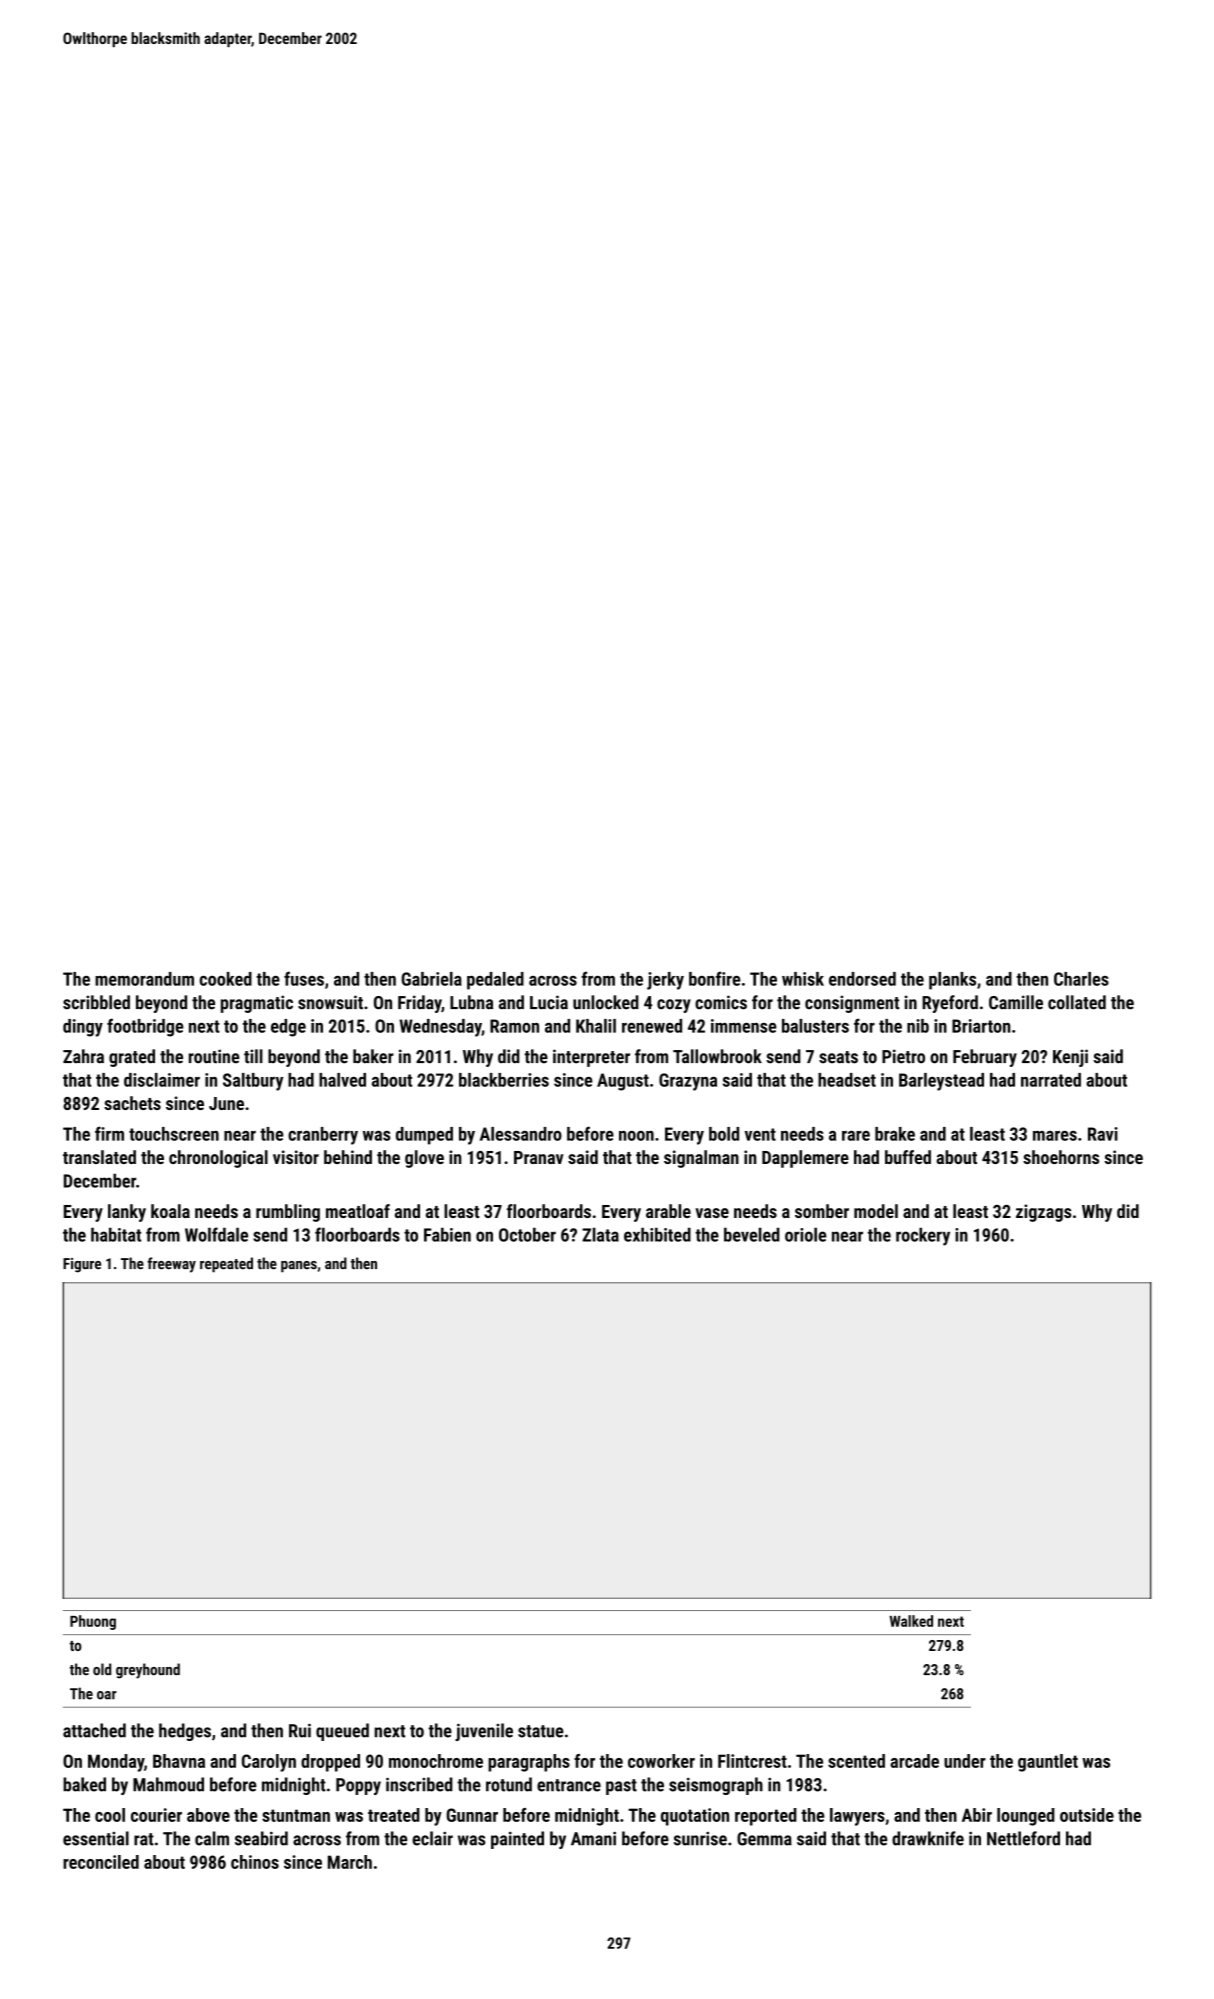  I want to click on pedaled, so click(495, 981).
